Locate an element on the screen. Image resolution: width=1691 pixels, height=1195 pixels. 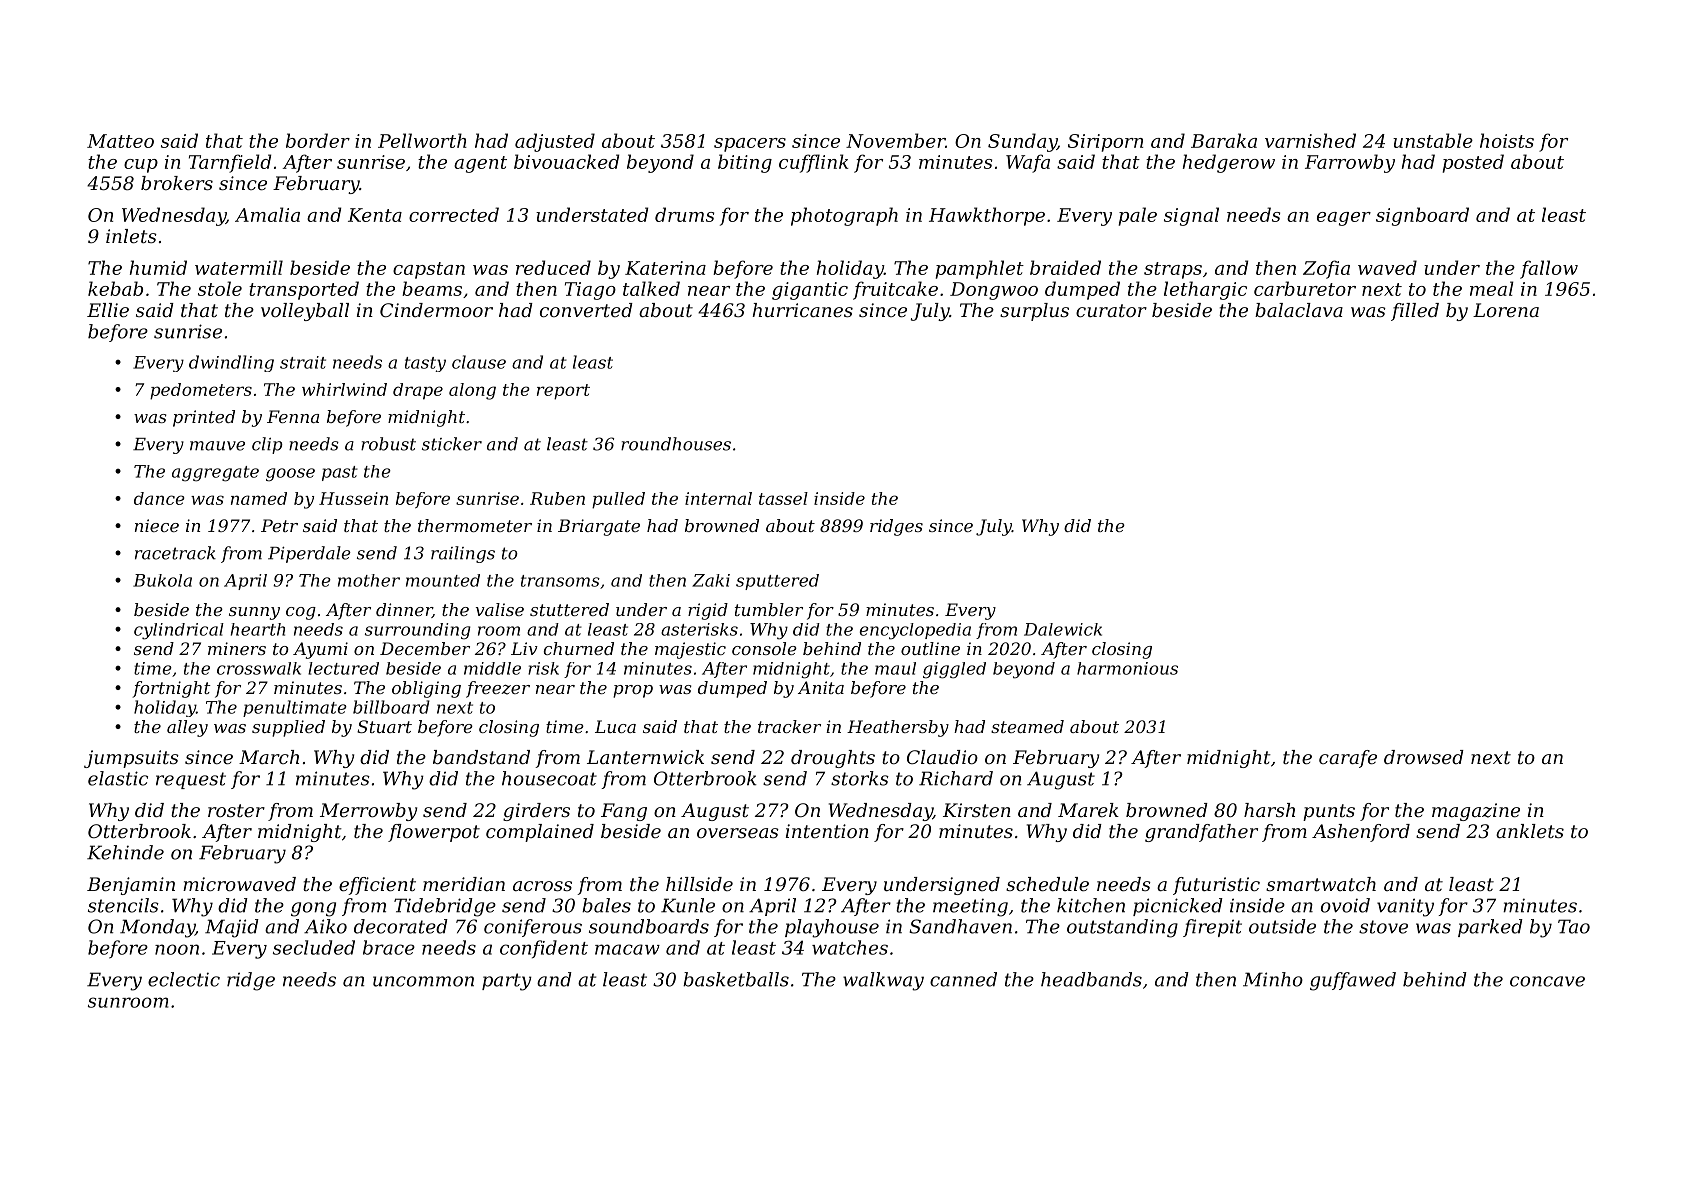
drowsed is located at coordinates (1424, 757).
